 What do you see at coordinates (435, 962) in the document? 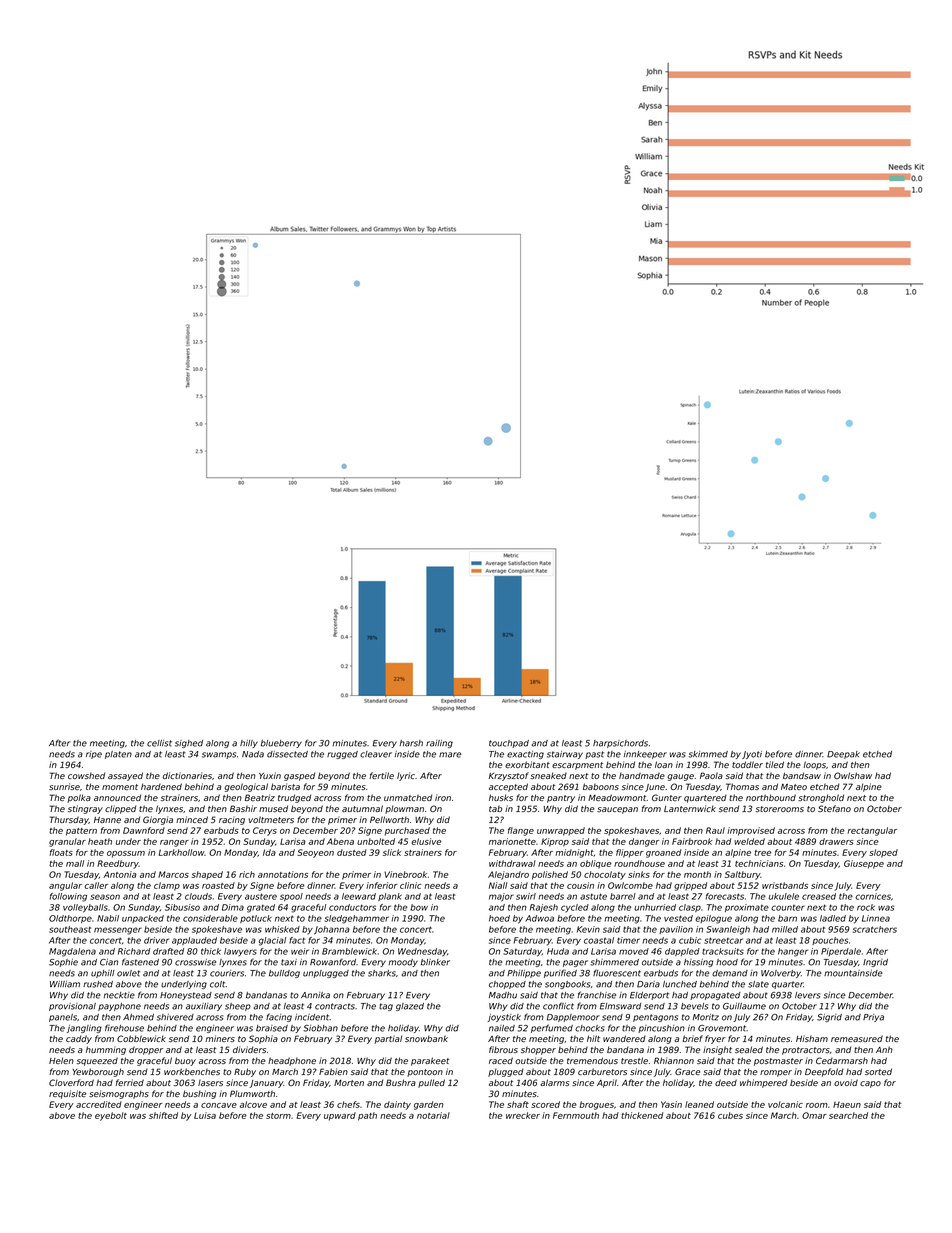
I see `blinker` at bounding box center [435, 962].
